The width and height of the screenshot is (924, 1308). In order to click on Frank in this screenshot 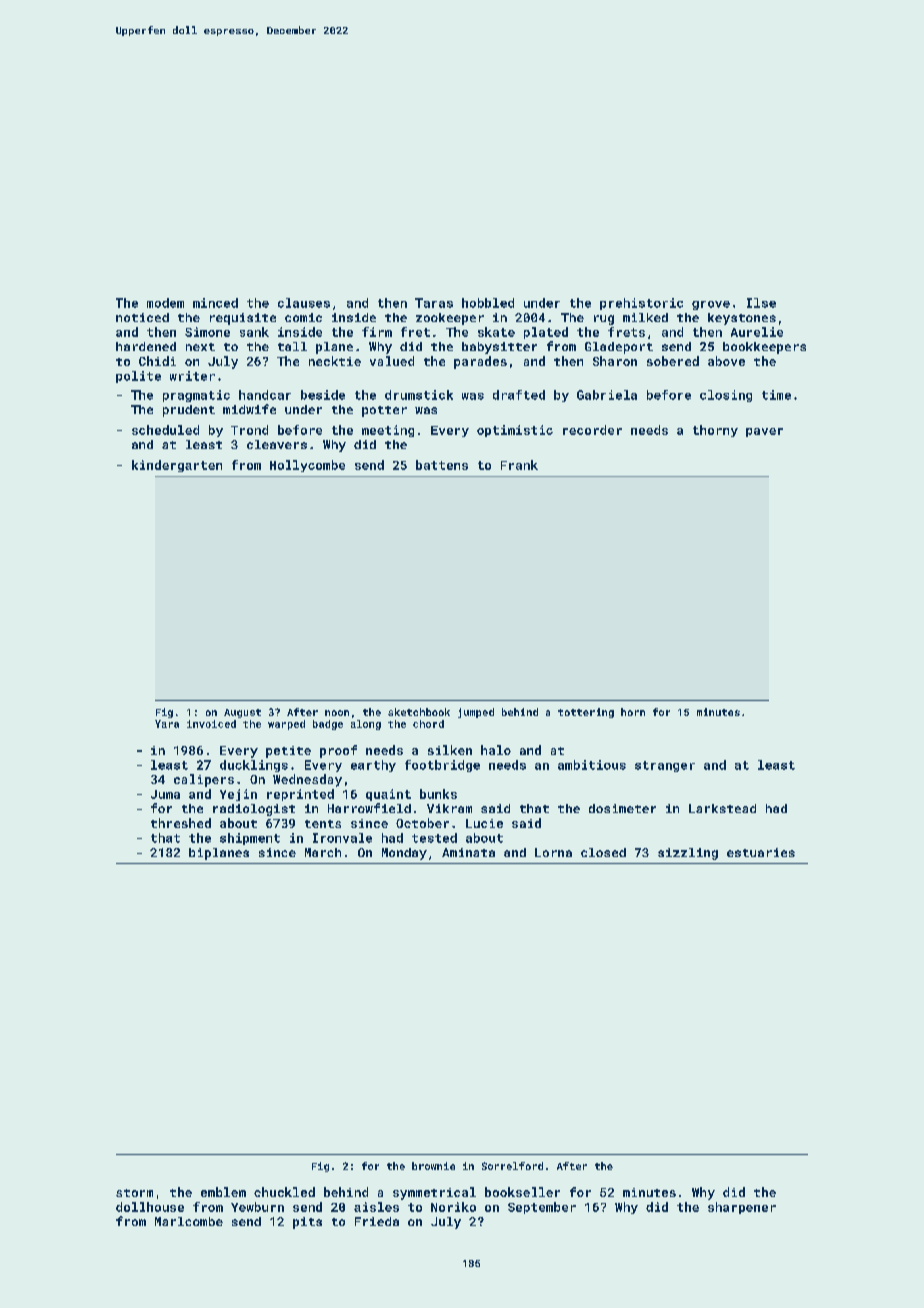, I will do `click(519, 465)`.
